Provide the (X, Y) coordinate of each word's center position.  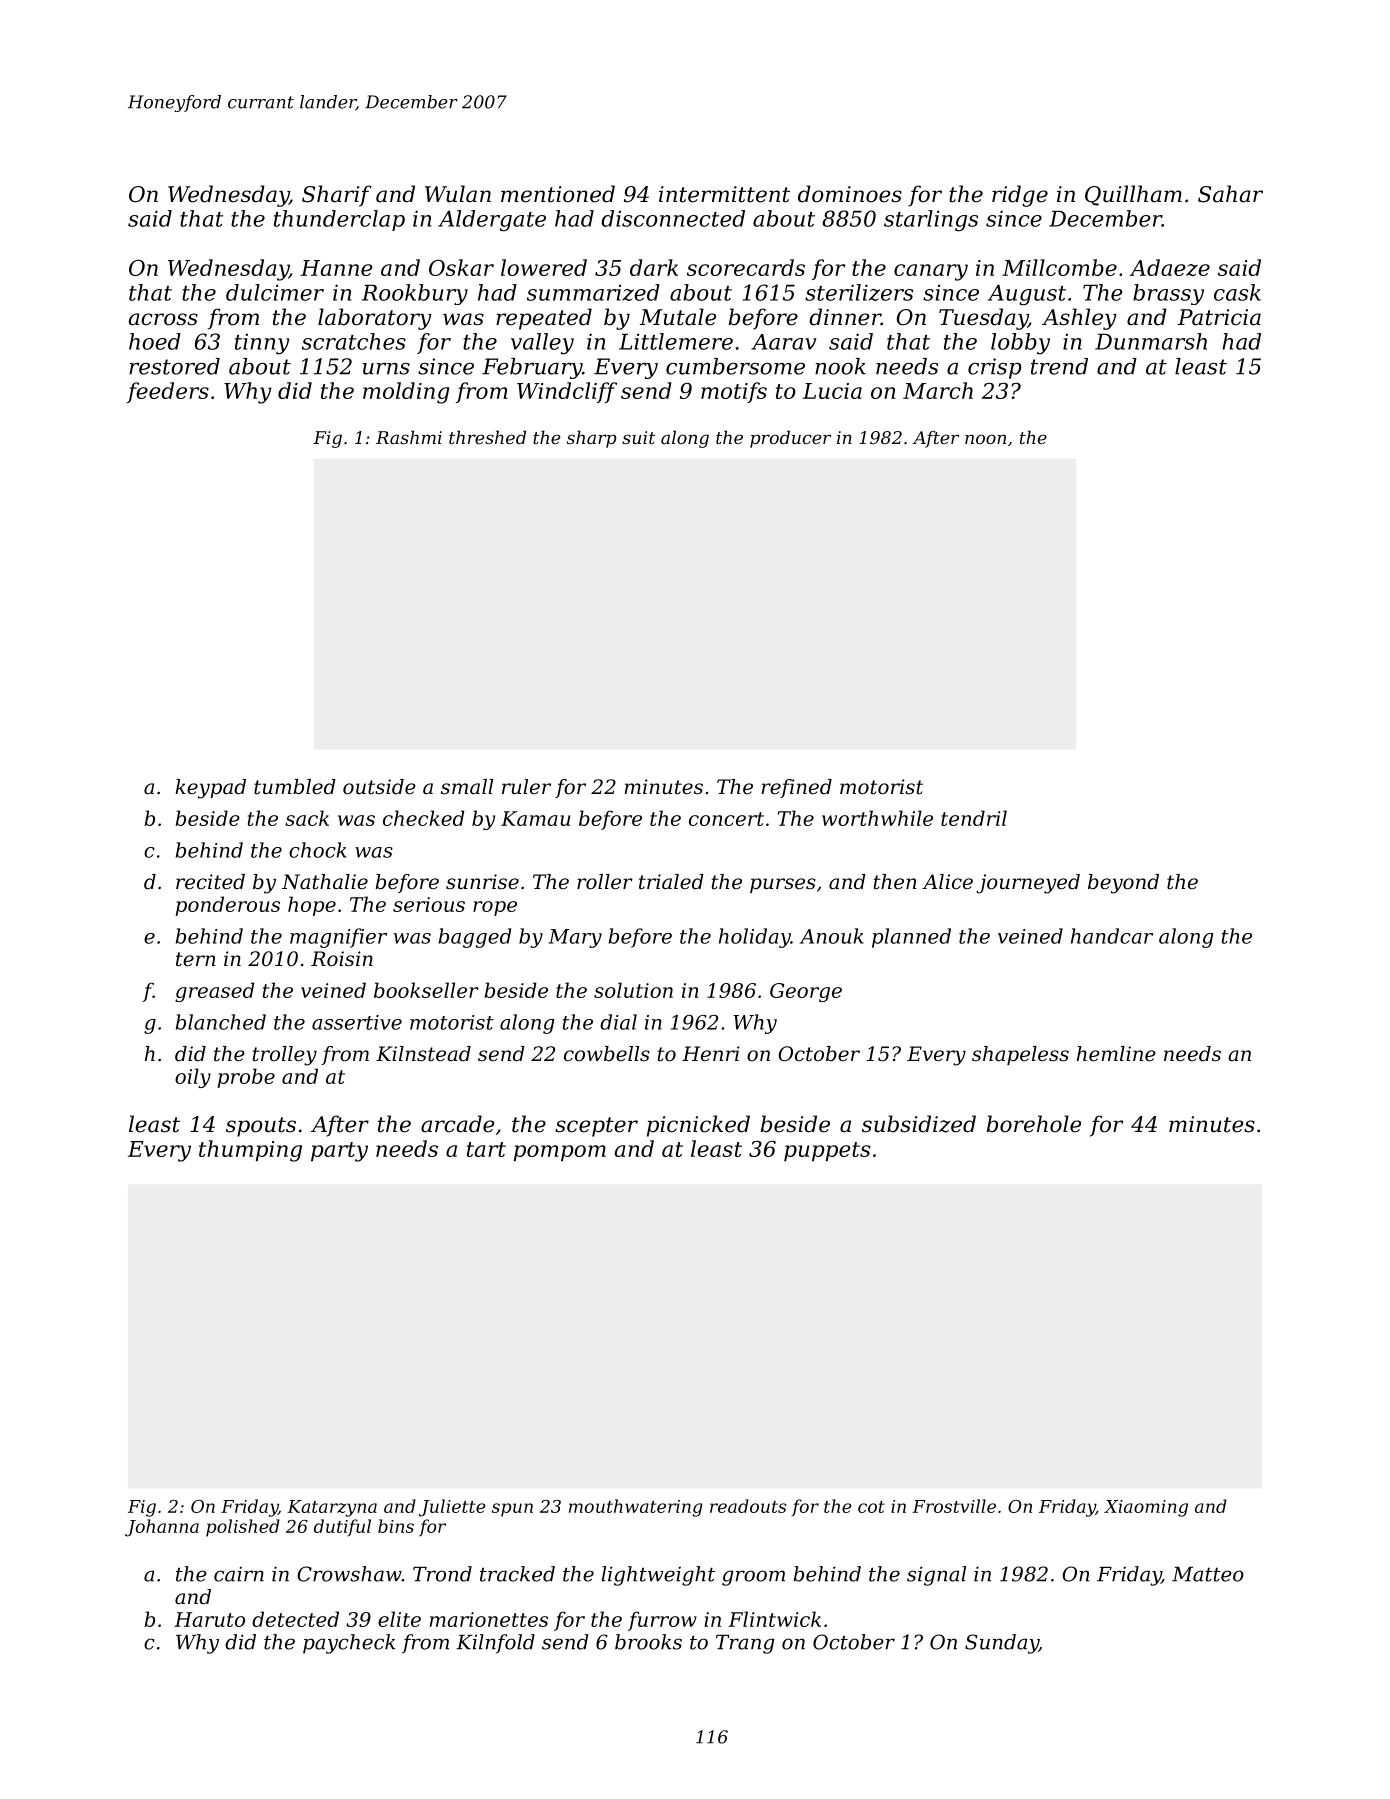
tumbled (295, 787)
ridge (1020, 196)
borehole (1034, 1124)
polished (243, 1528)
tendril (974, 818)
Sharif (337, 196)
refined (796, 788)
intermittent (724, 194)
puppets (827, 1151)
